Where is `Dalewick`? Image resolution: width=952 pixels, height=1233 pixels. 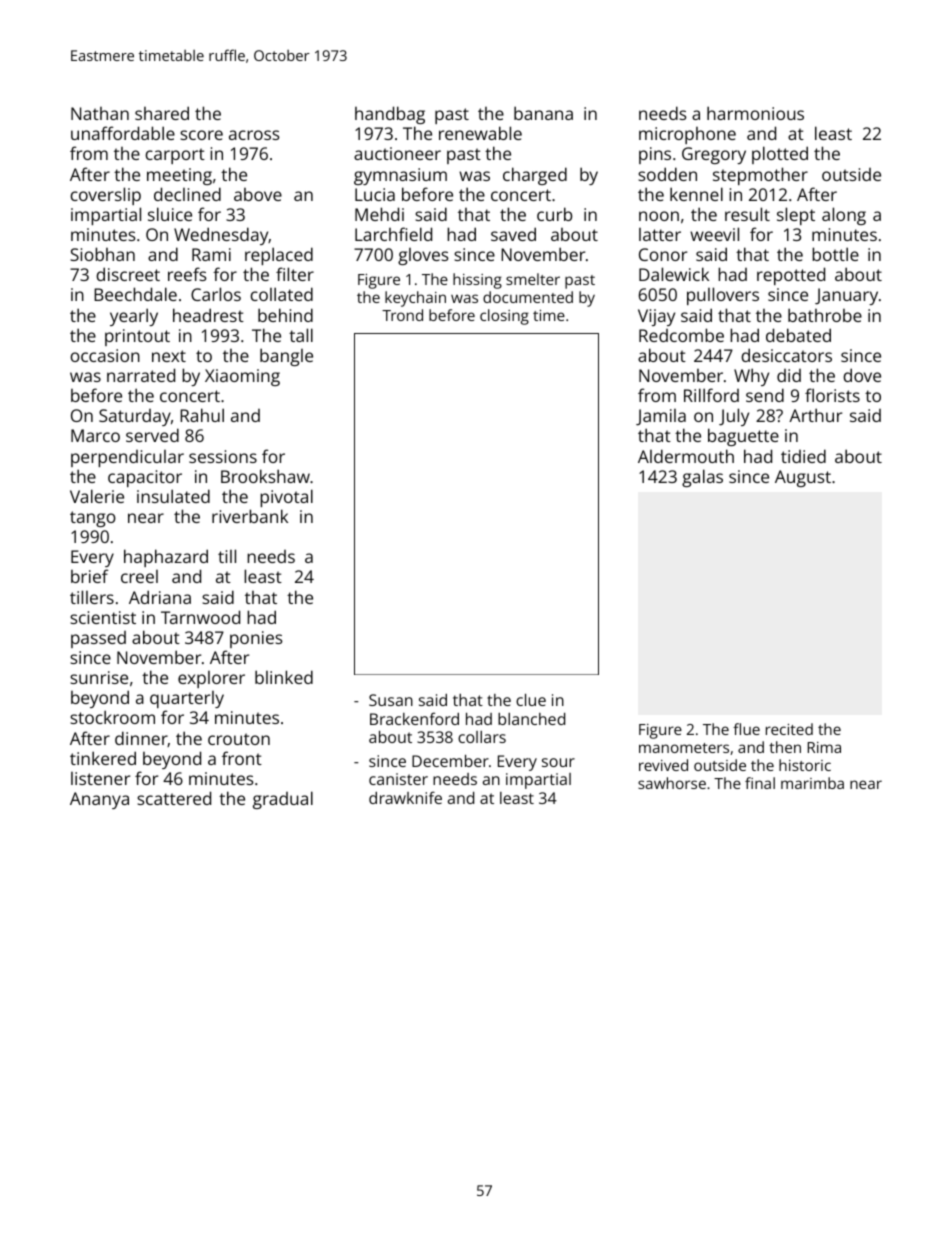
Dalewick is located at coordinates (674, 274).
